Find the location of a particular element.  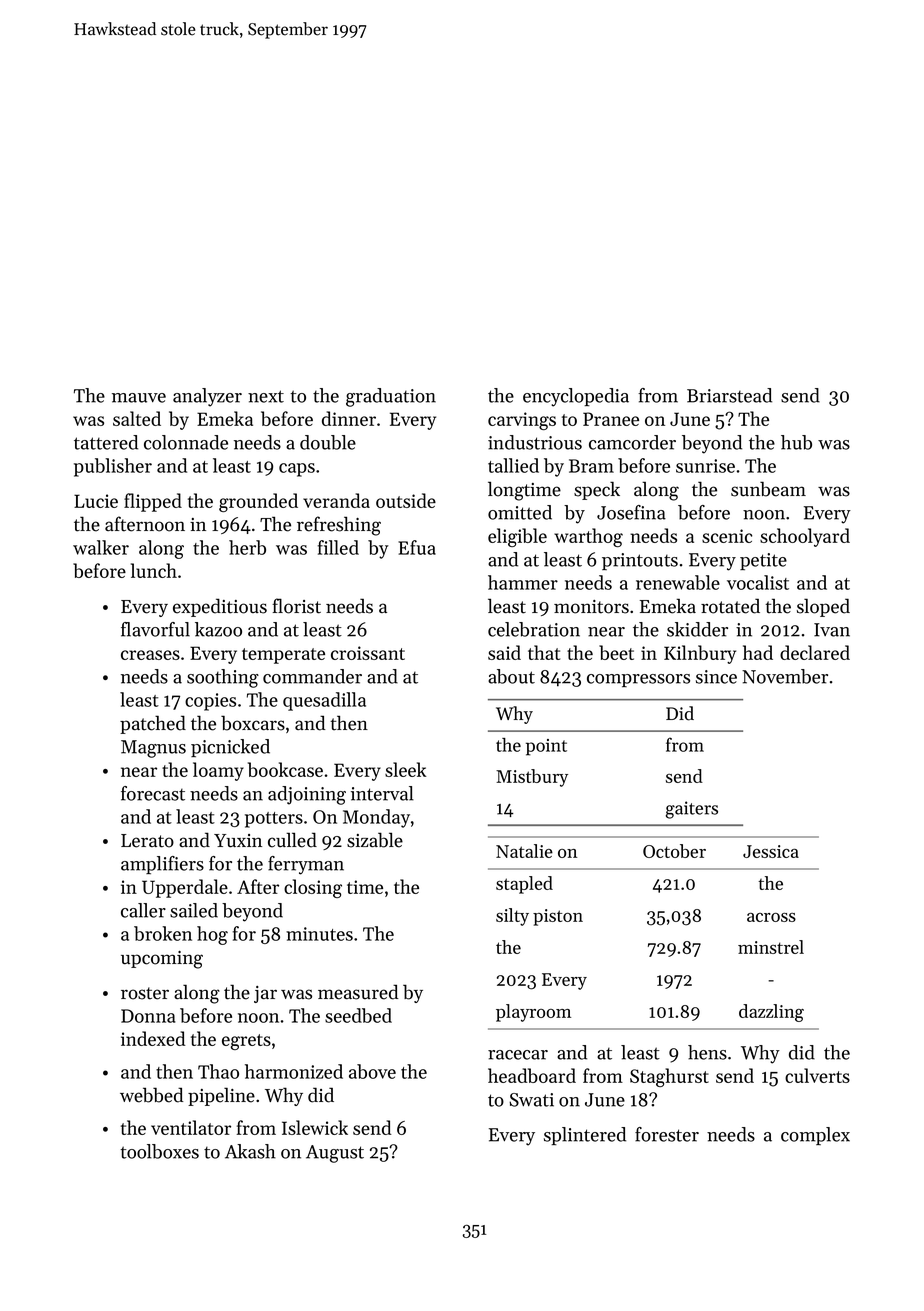

measured is located at coordinates (358, 992).
